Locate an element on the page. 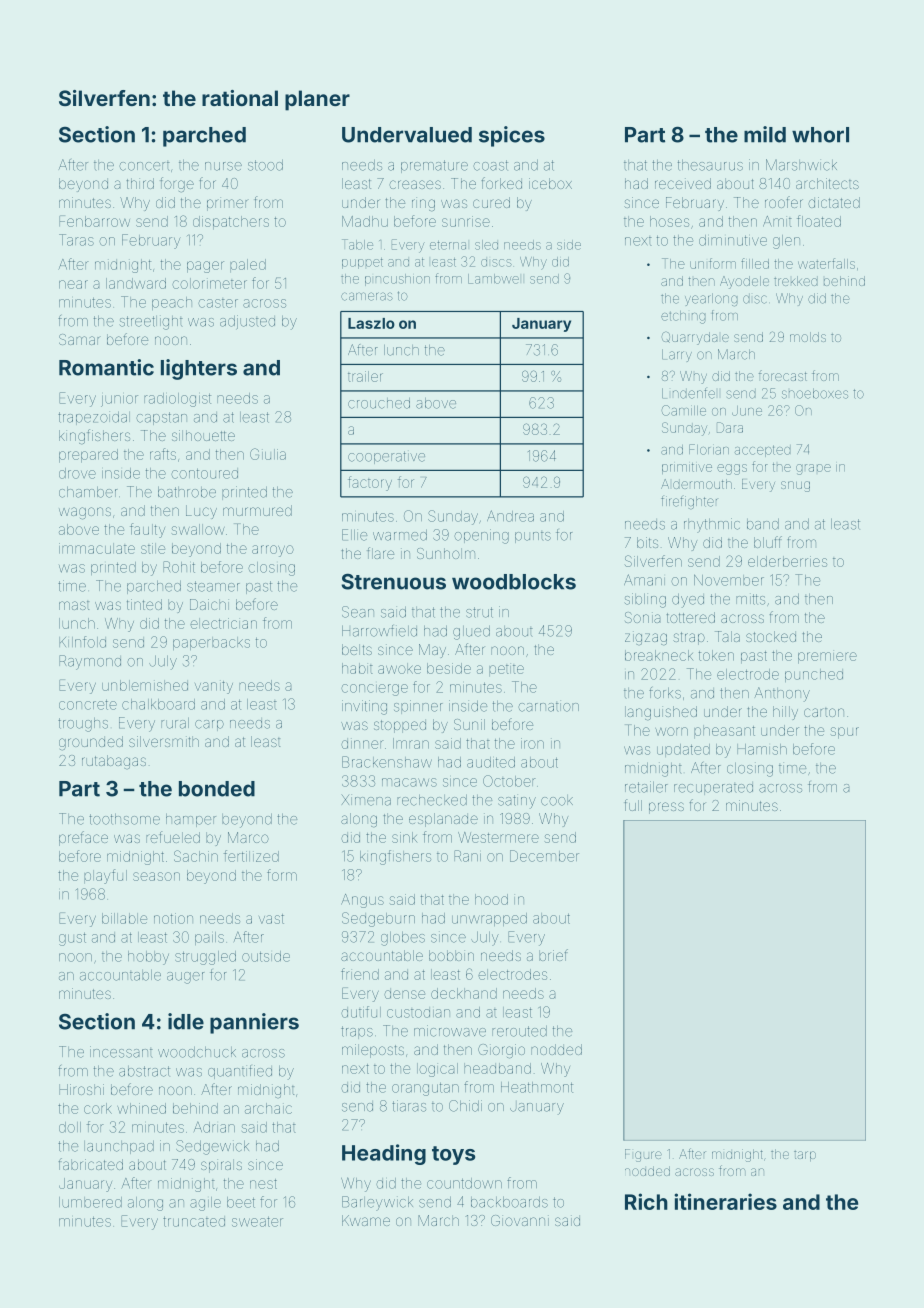 The image size is (924, 1308). crouched is located at coordinates (379, 403).
